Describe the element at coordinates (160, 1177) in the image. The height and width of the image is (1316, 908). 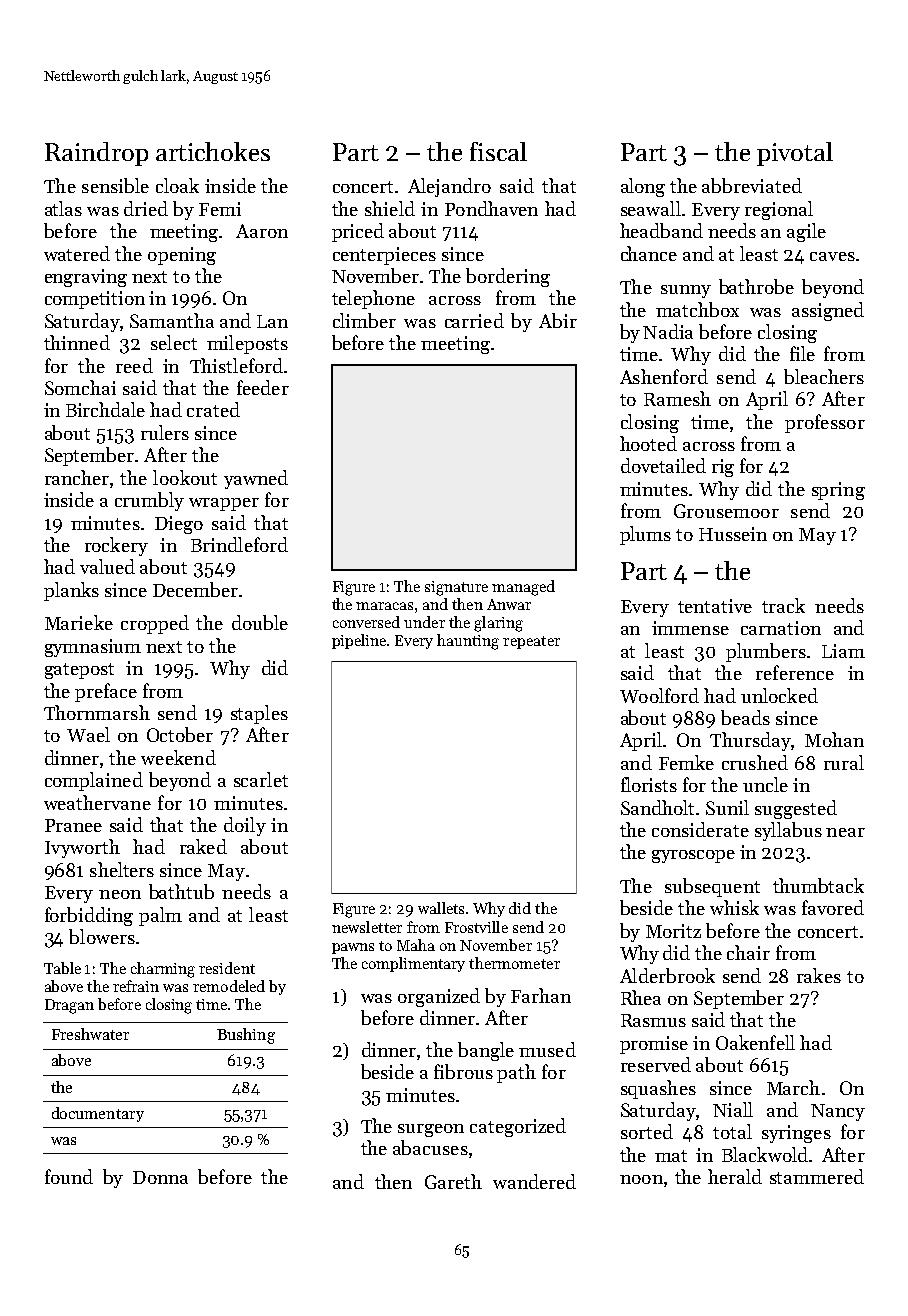
I see `Donna` at that location.
